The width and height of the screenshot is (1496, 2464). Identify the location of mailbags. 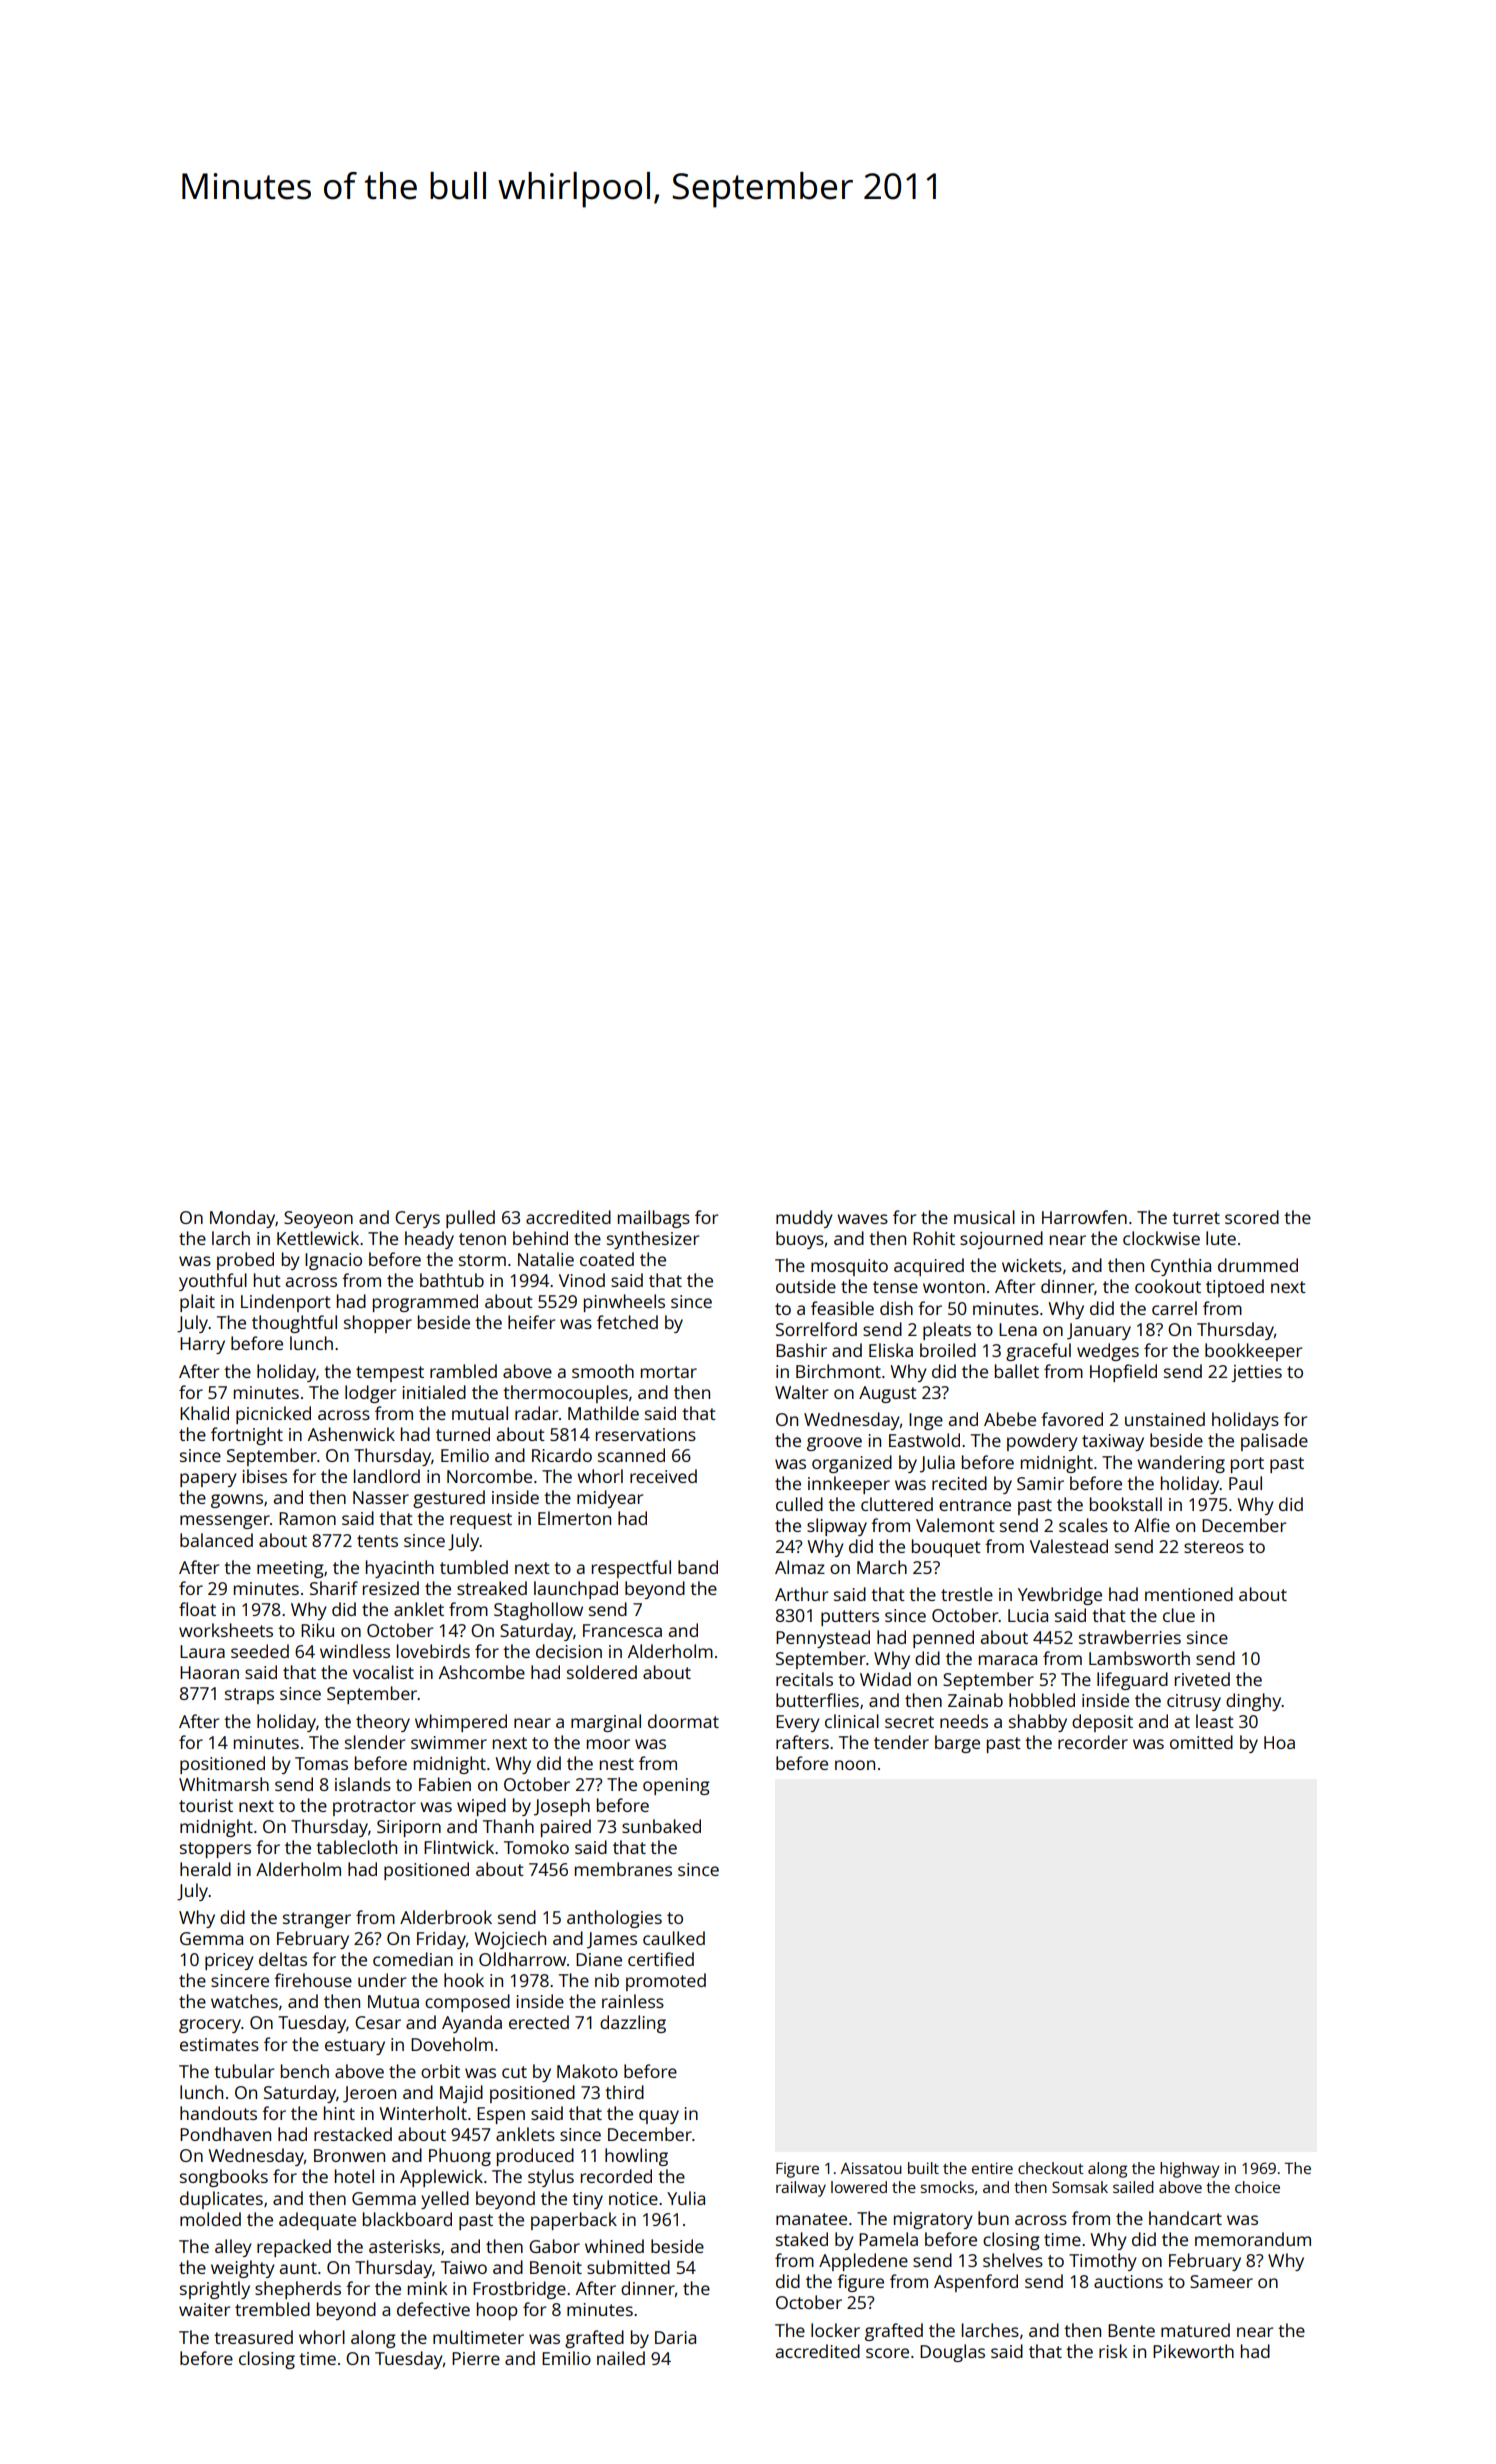
(654, 1219).
